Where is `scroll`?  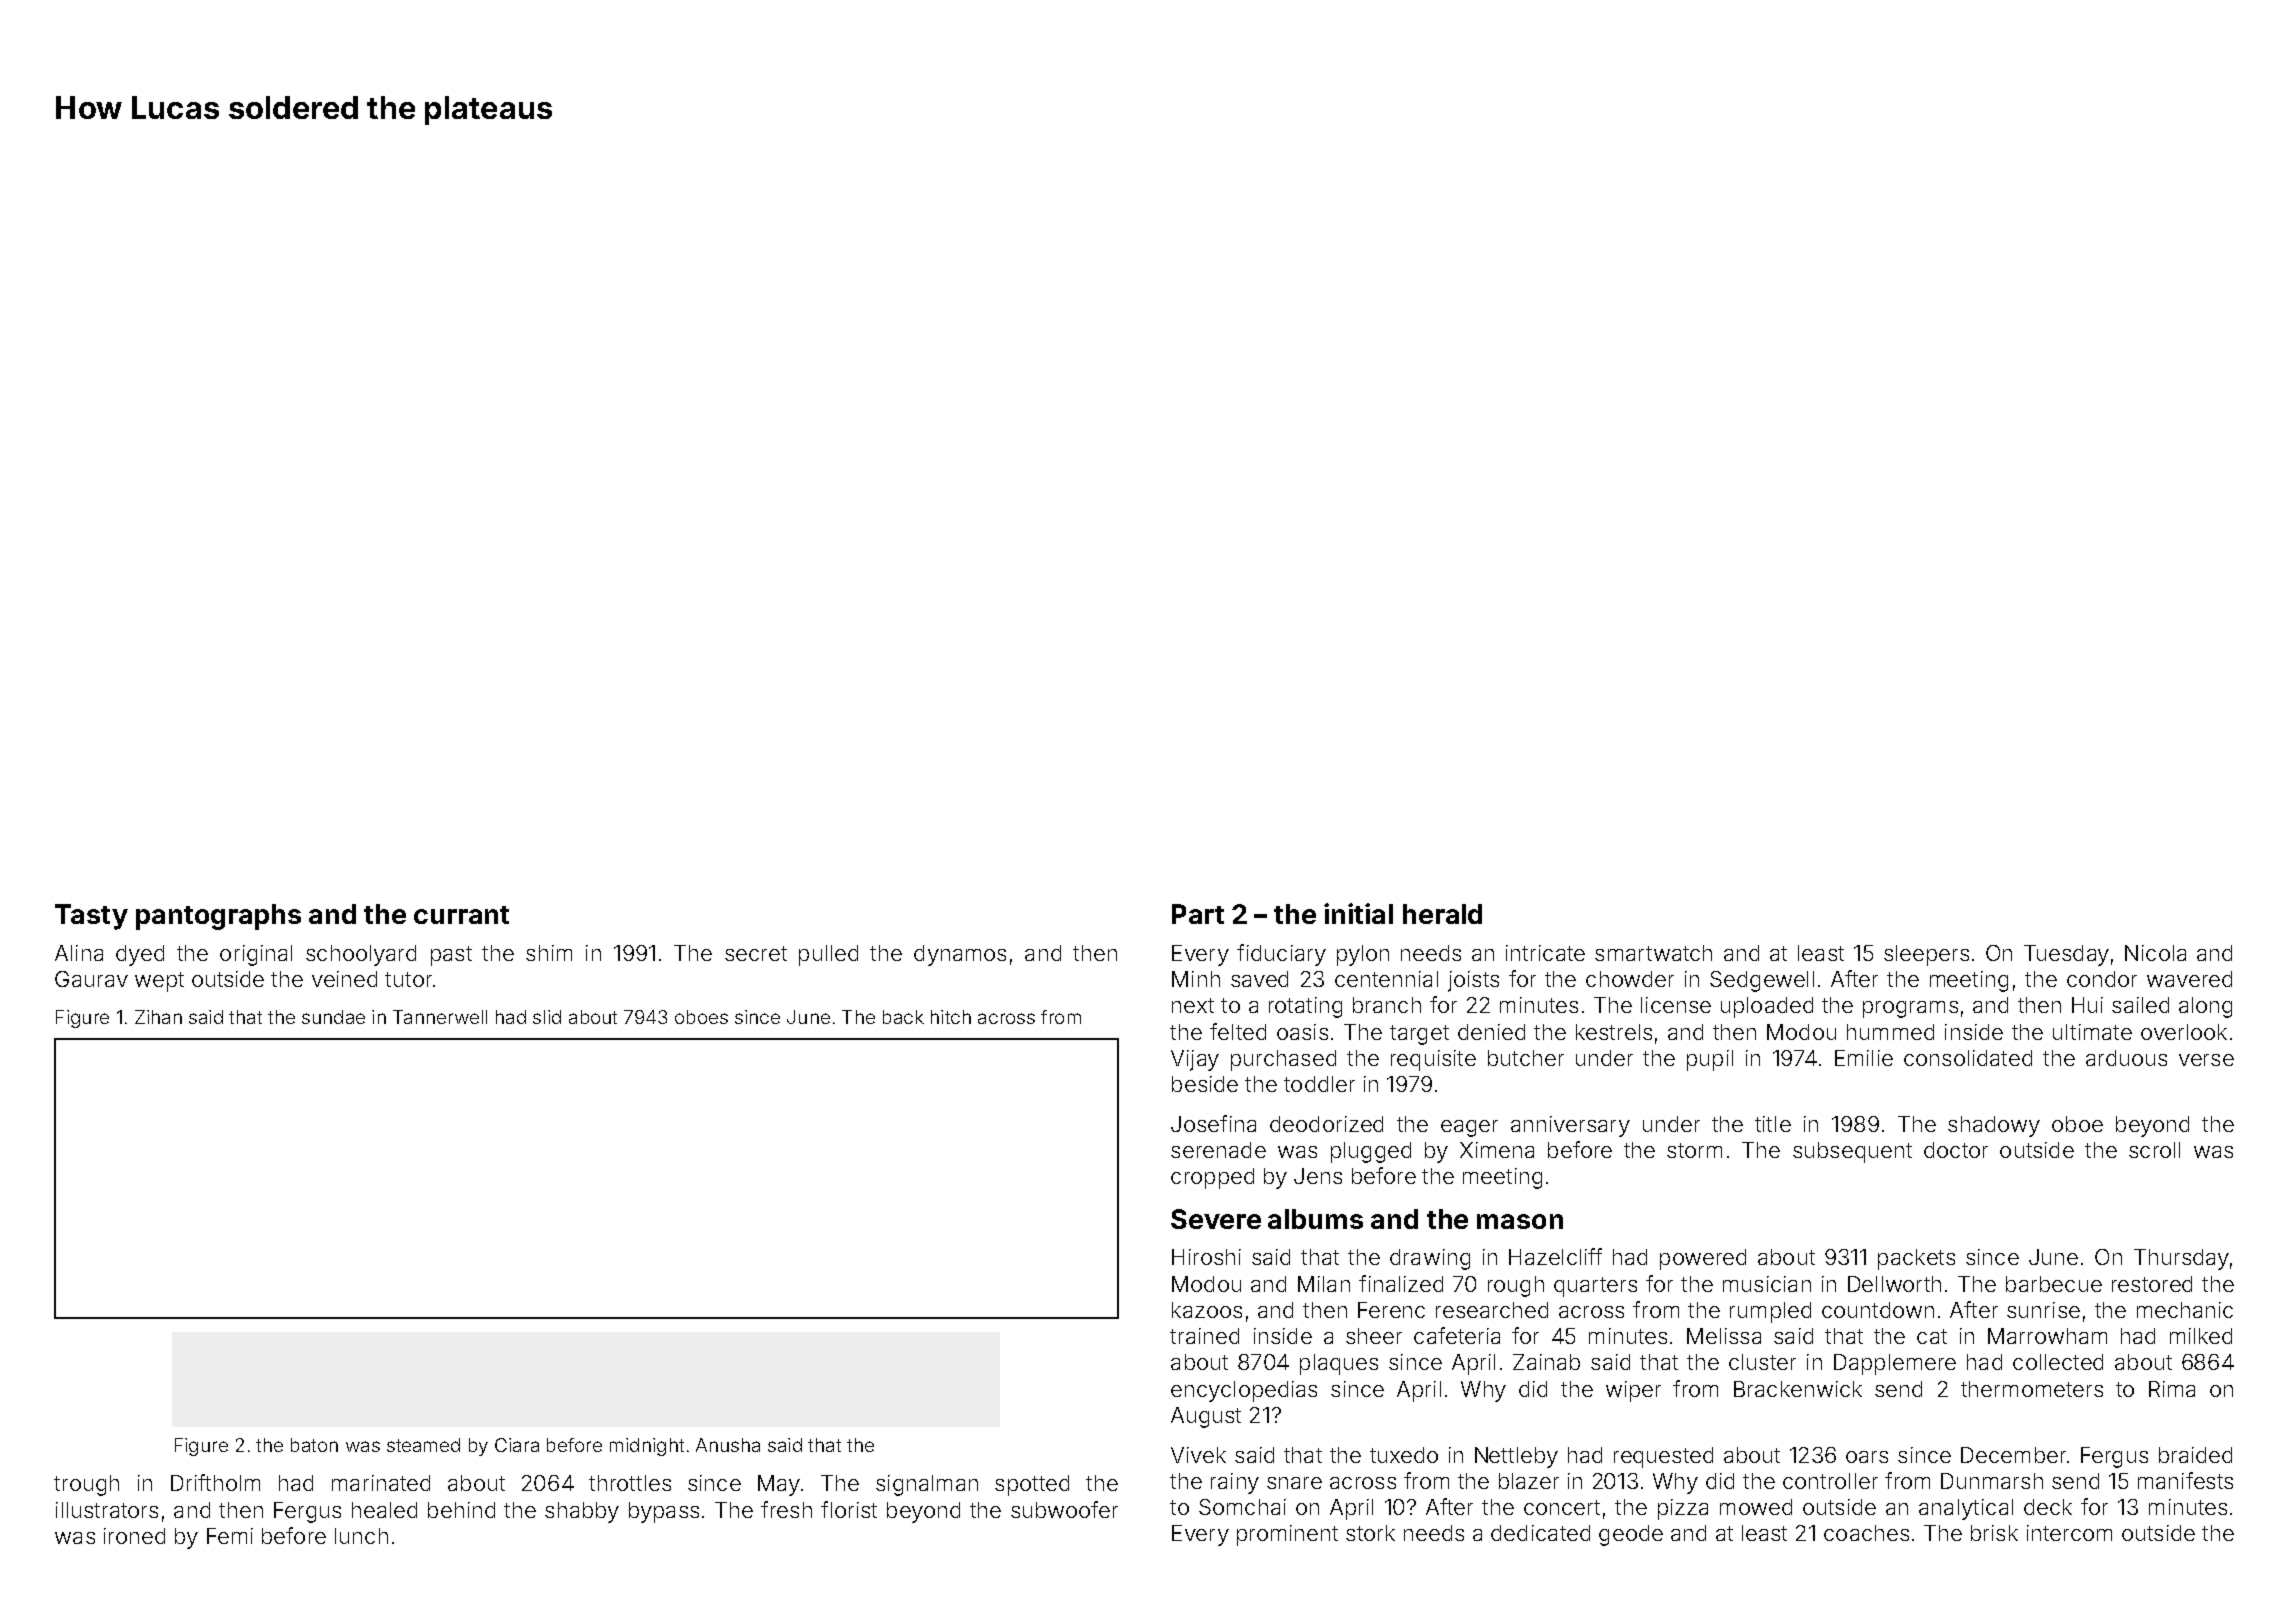
scroll is located at coordinates (2154, 1150).
